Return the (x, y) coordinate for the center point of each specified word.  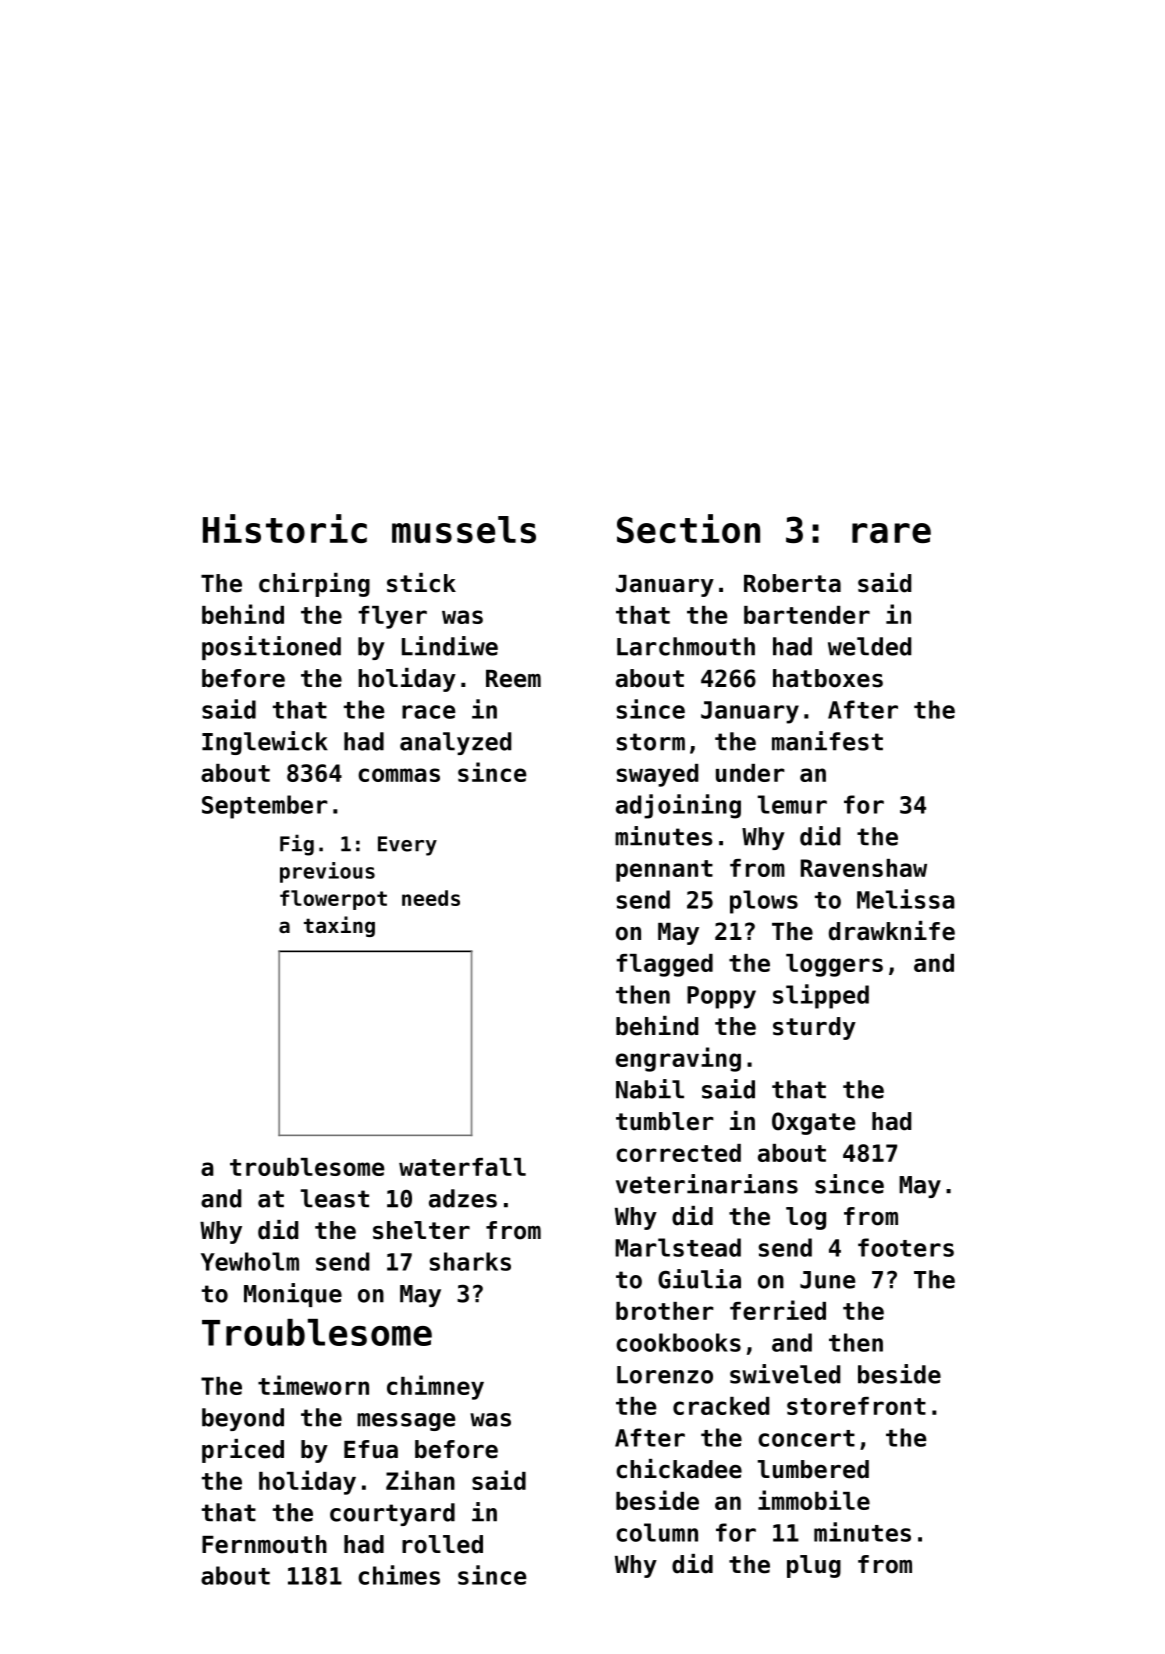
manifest (827, 741)
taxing (339, 926)
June (827, 1280)
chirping (314, 585)
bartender (807, 615)
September (265, 807)
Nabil (650, 1089)
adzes (463, 1198)
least (335, 1198)
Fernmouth (264, 1544)
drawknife (892, 931)
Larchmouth (686, 646)
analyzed (455, 743)
